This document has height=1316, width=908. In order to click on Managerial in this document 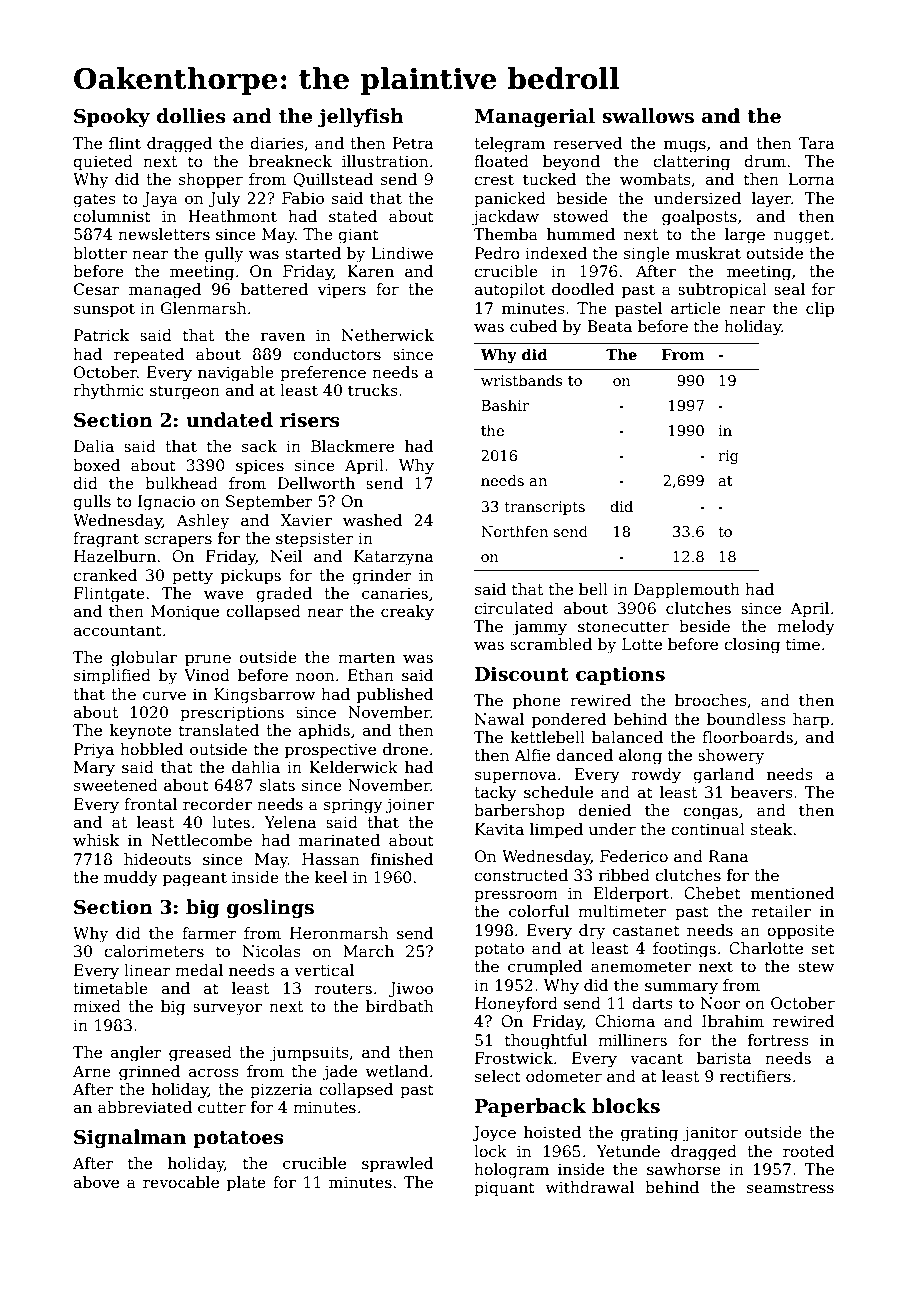, I will do `click(534, 117)`.
